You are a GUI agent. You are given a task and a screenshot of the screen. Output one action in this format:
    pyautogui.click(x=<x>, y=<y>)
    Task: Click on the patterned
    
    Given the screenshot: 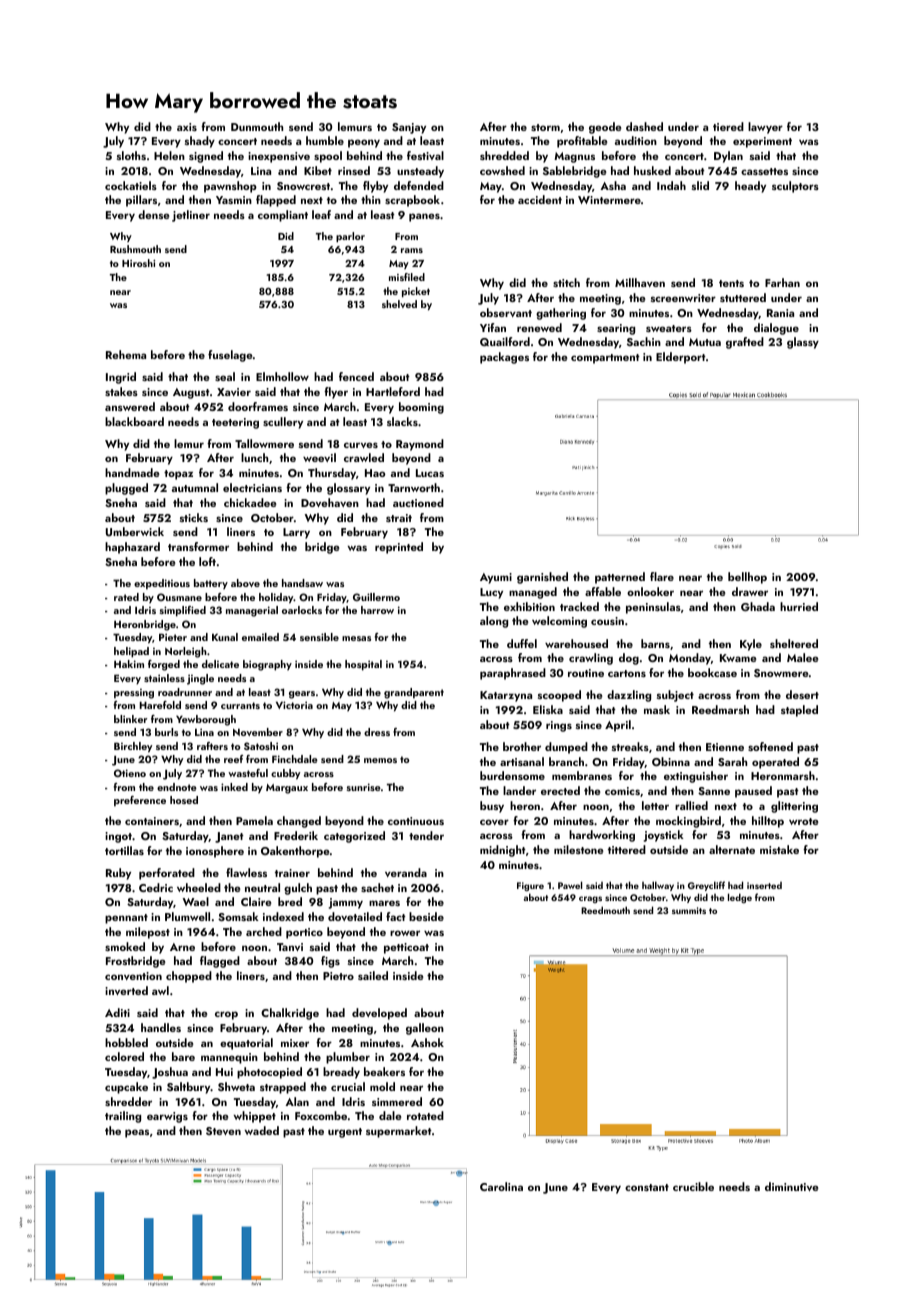 What is the action you would take?
    pyautogui.click(x=620, y=578)
